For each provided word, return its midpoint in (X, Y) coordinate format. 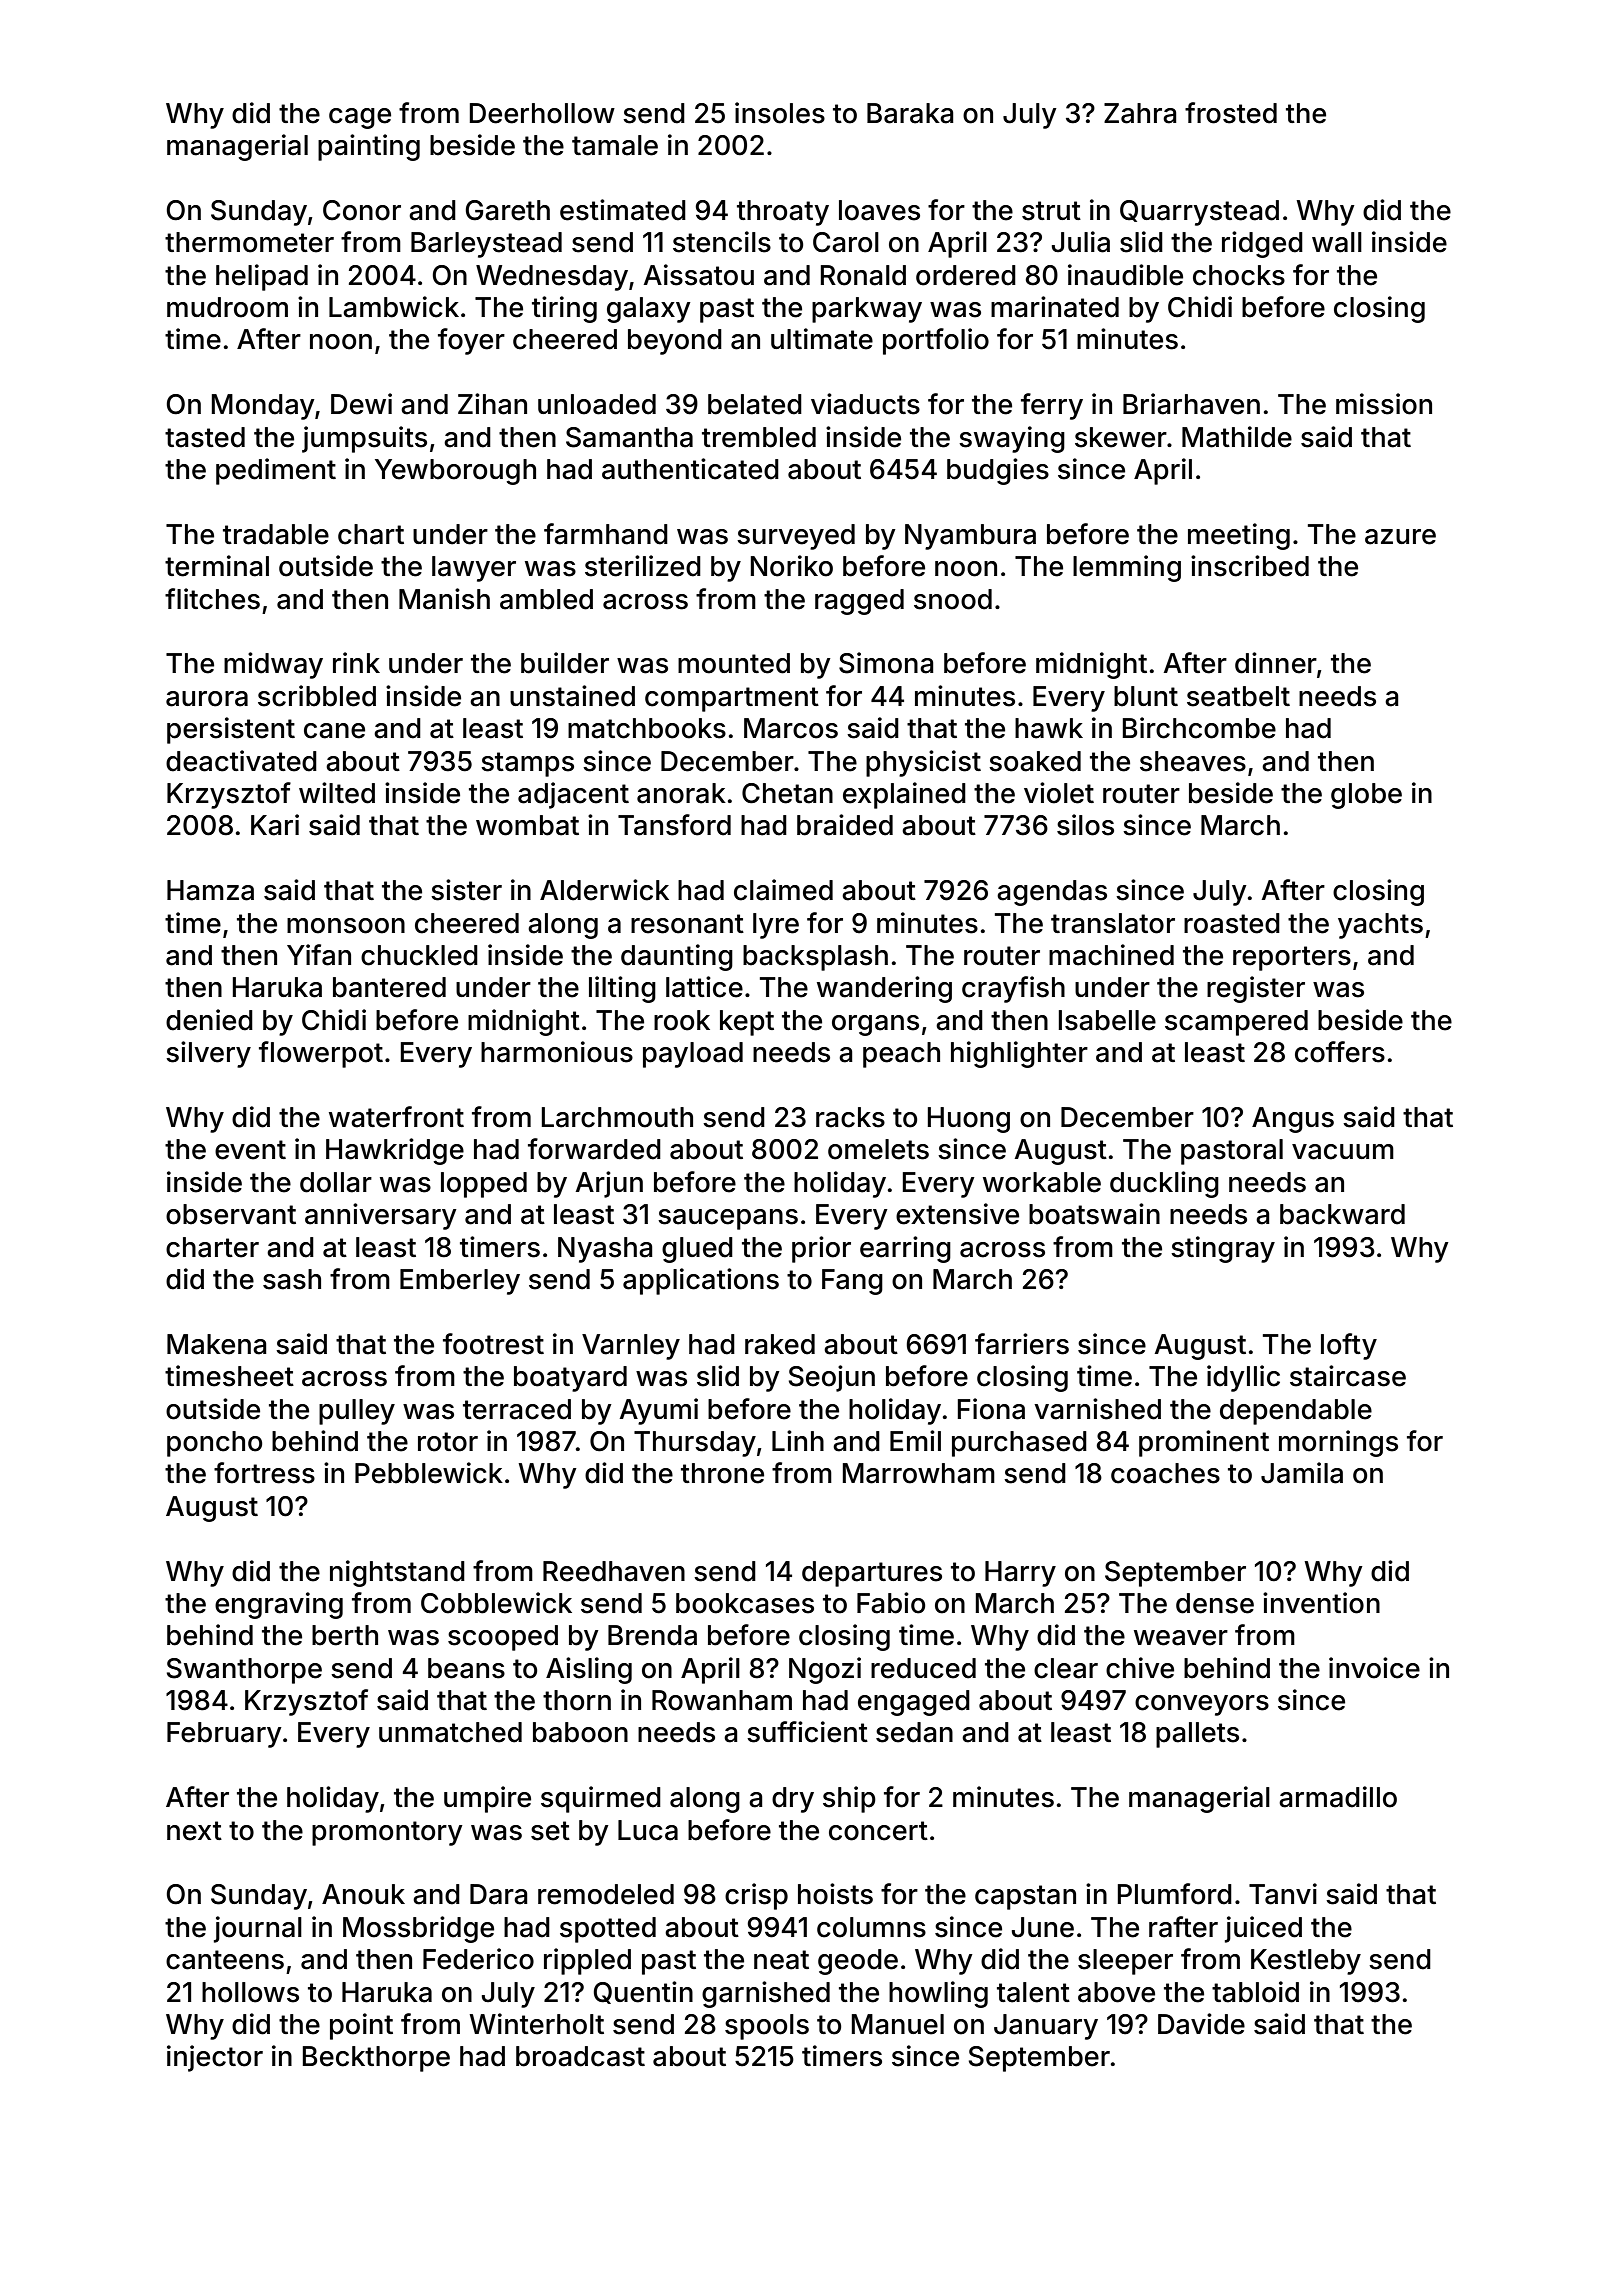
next (194, 1831)
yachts (1380, 926)
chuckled (419, 955)
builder (565, 663)
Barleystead (486, 245)
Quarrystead (1199, 213)
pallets (1197, 1735)
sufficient (807, 1732)
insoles (780, 113)
